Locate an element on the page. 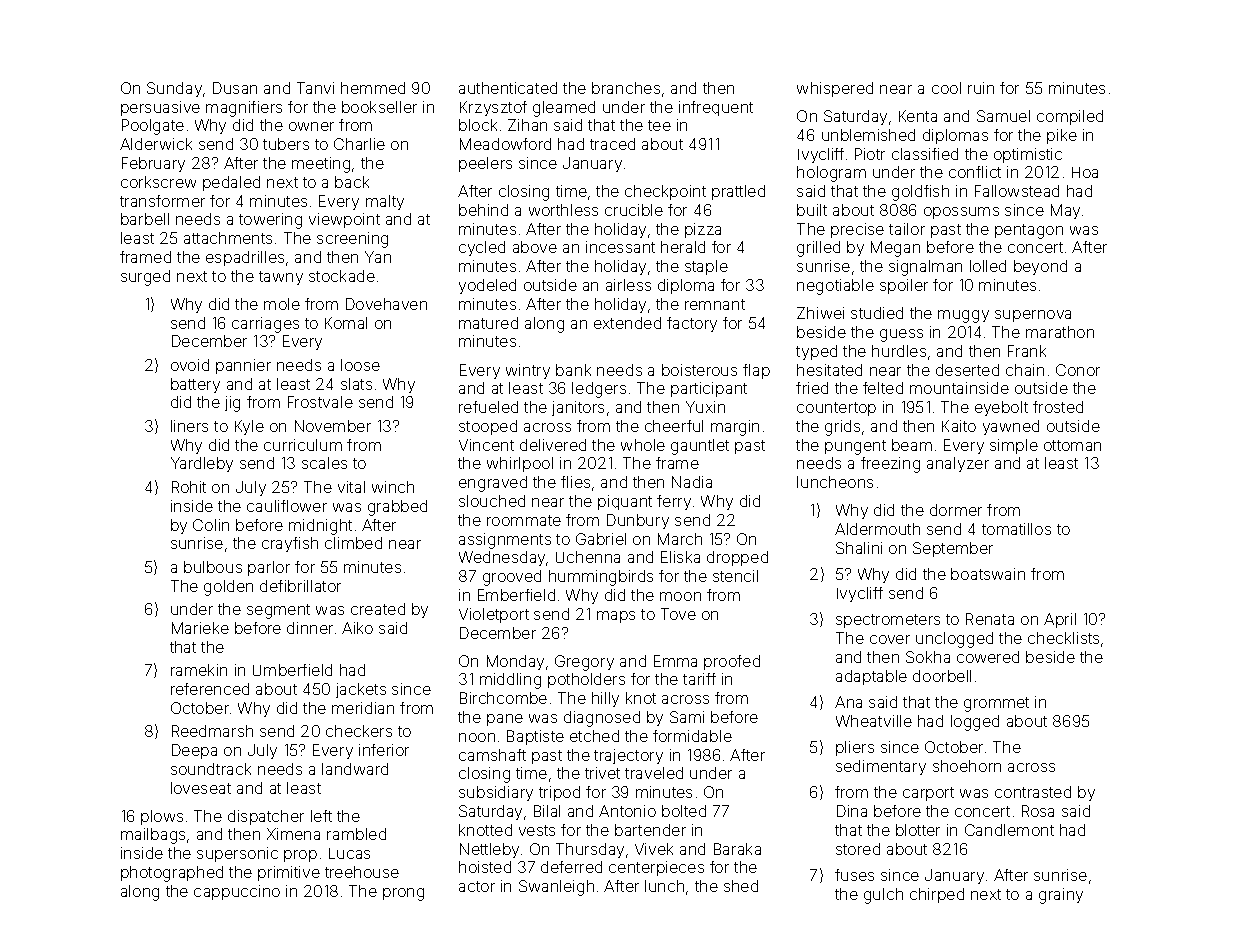  grommet is located at coordinates (996, 704).
